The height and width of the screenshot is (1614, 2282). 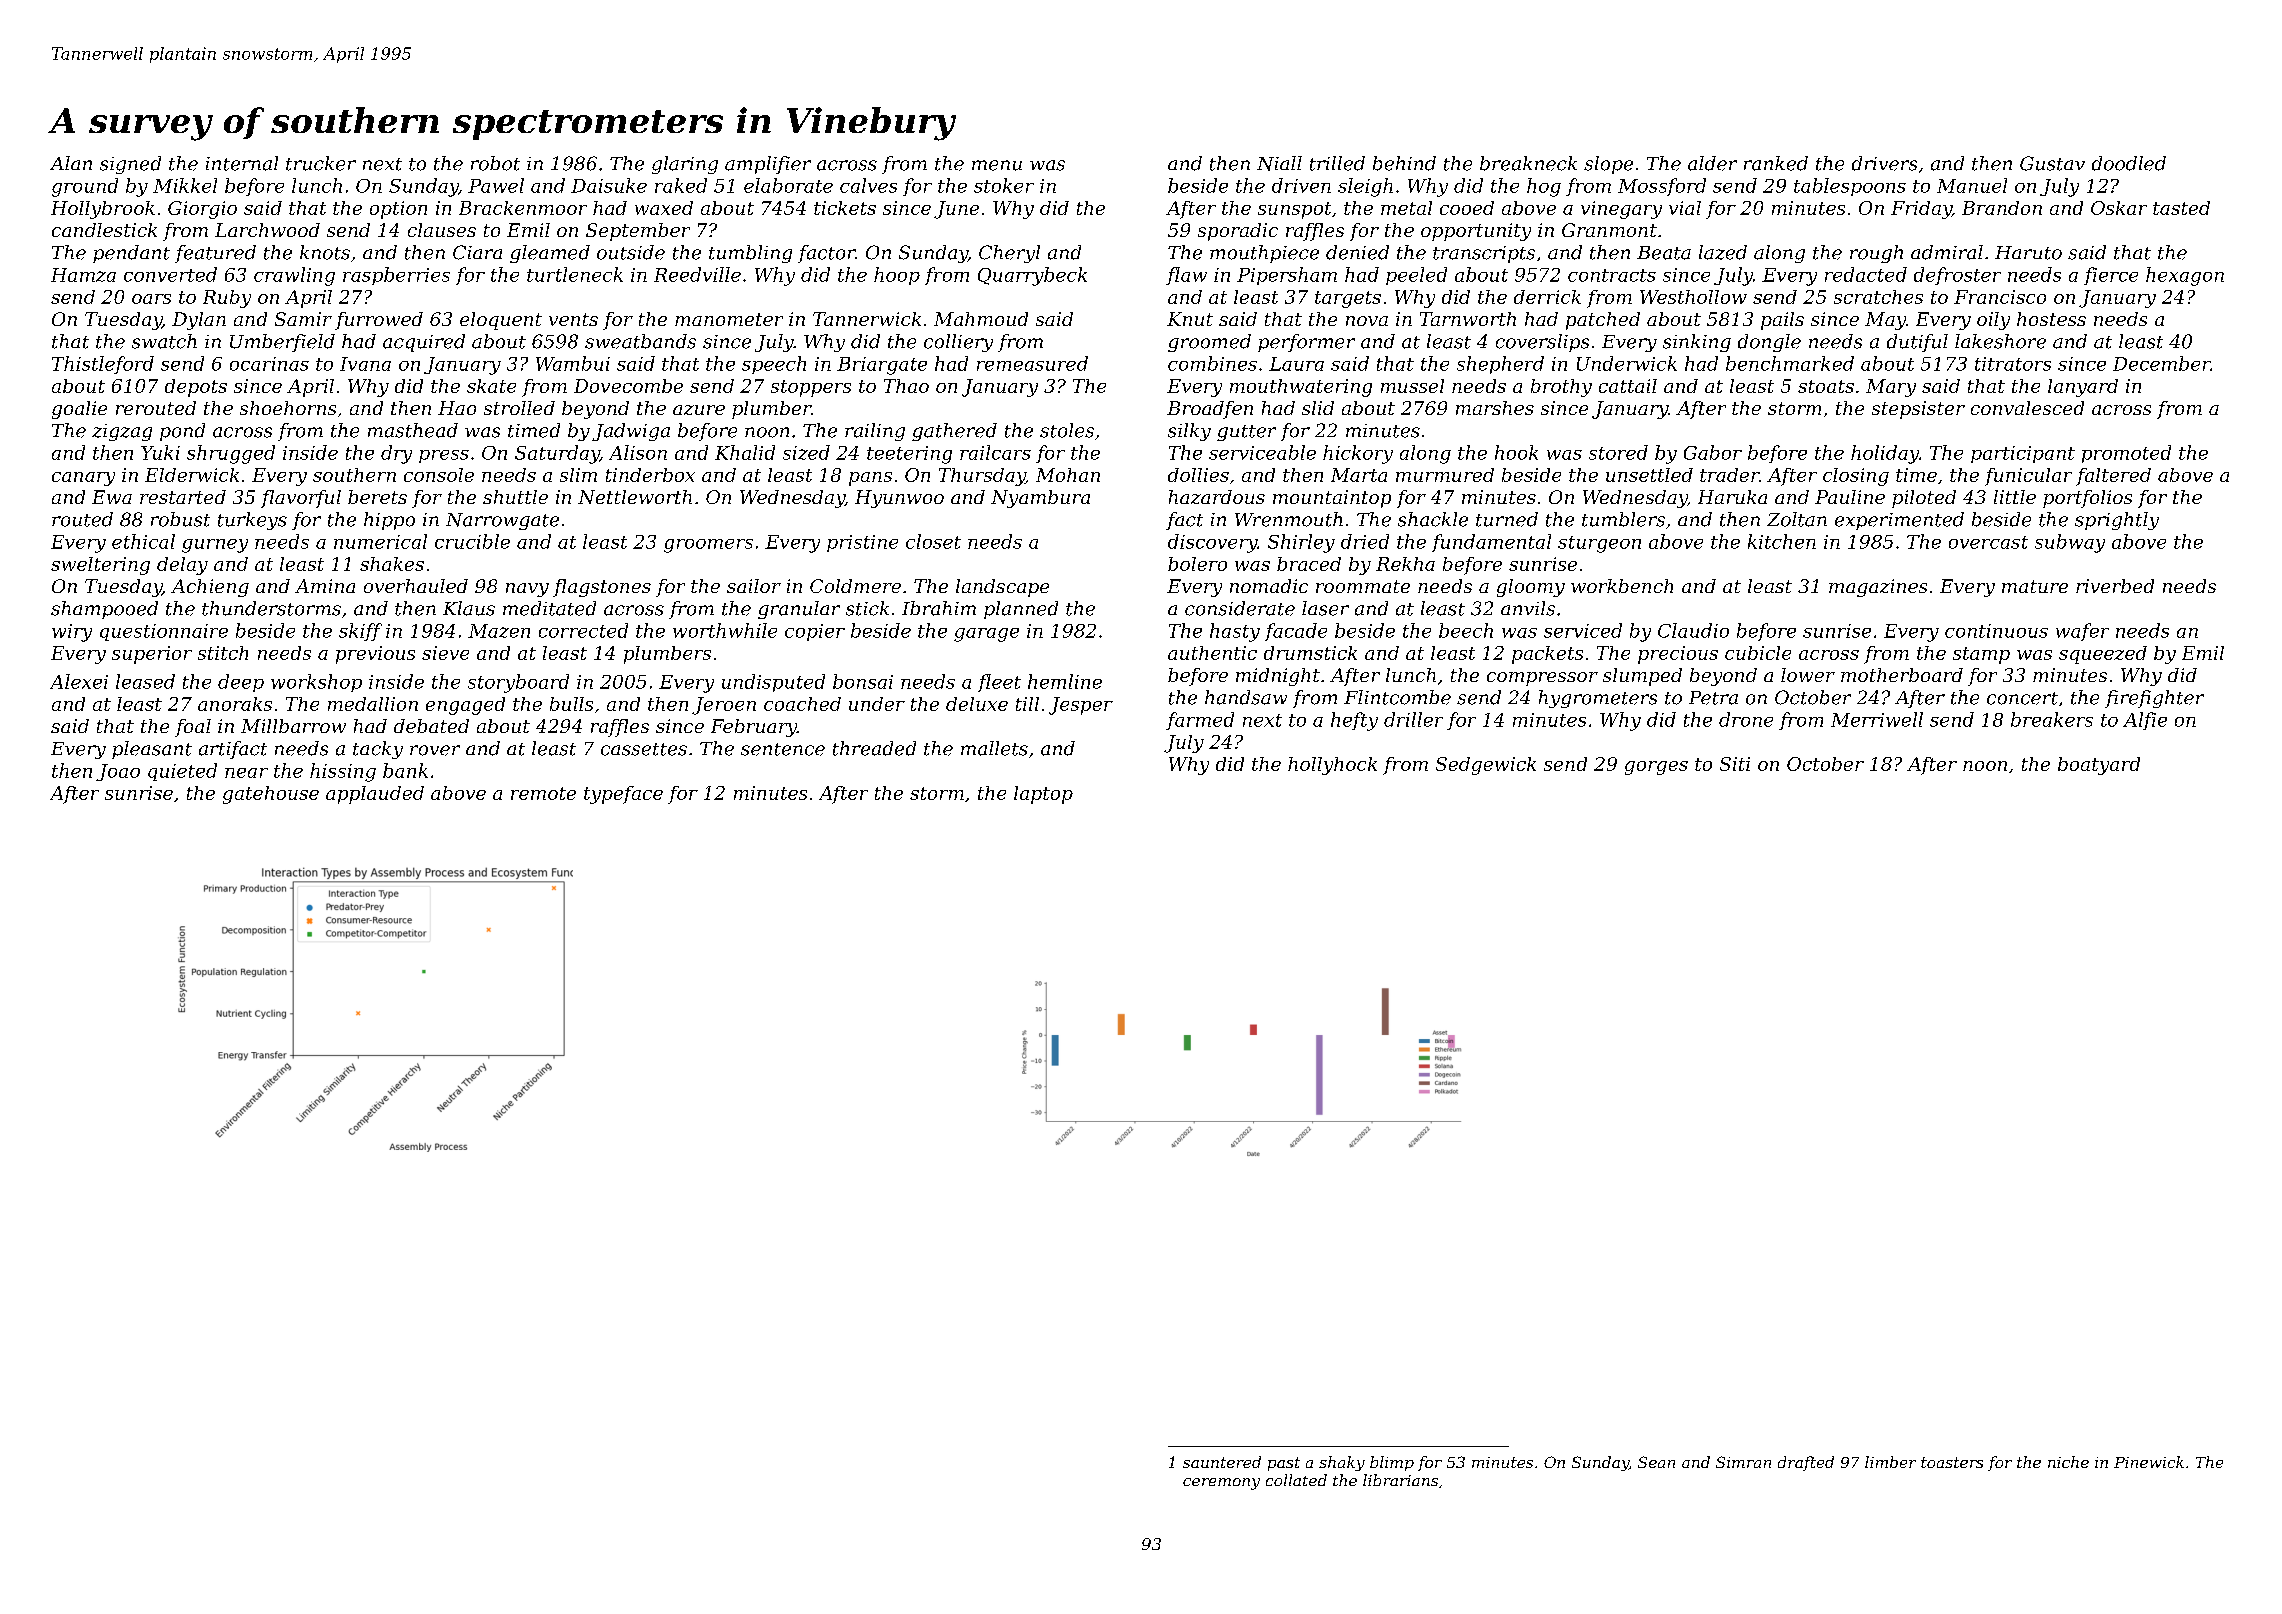 What do you see at coordinates (2028, 477) in the screenshot?
I see `funicular` at bounding box center [2028, 477].
